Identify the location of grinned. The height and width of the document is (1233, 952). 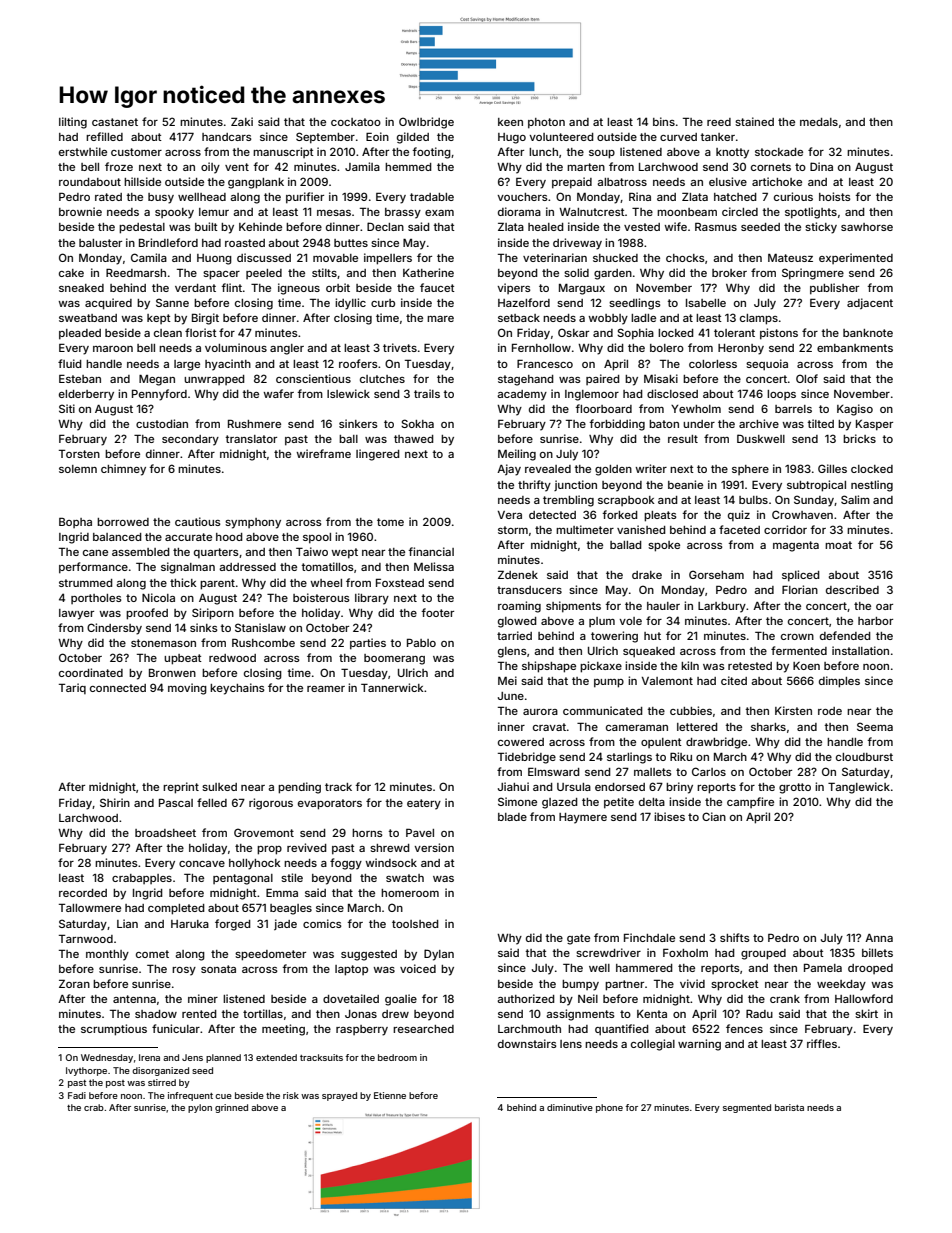
(231, 1108).
